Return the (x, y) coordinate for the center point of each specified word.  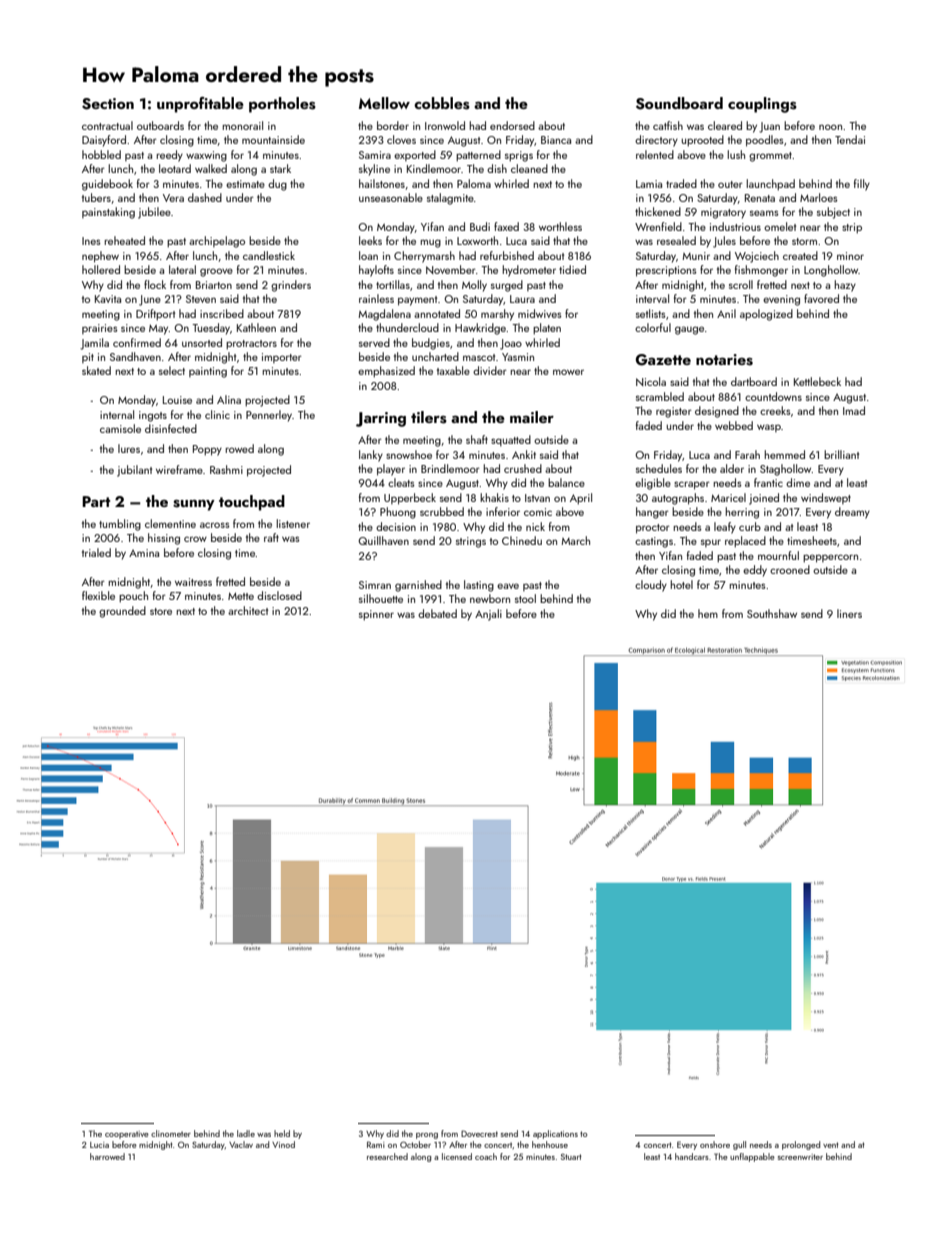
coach (486, 1156)
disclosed (279, 595)
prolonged (801, 1145)
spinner (376, 615)
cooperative (127, 1135)
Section (108, 104)
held (282, 1133)
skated (96, 370)
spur (711, 543)
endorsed (512, 125)
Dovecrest (479, 1133)
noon (830, 127)
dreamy (852, 513)
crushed (523, 468)
